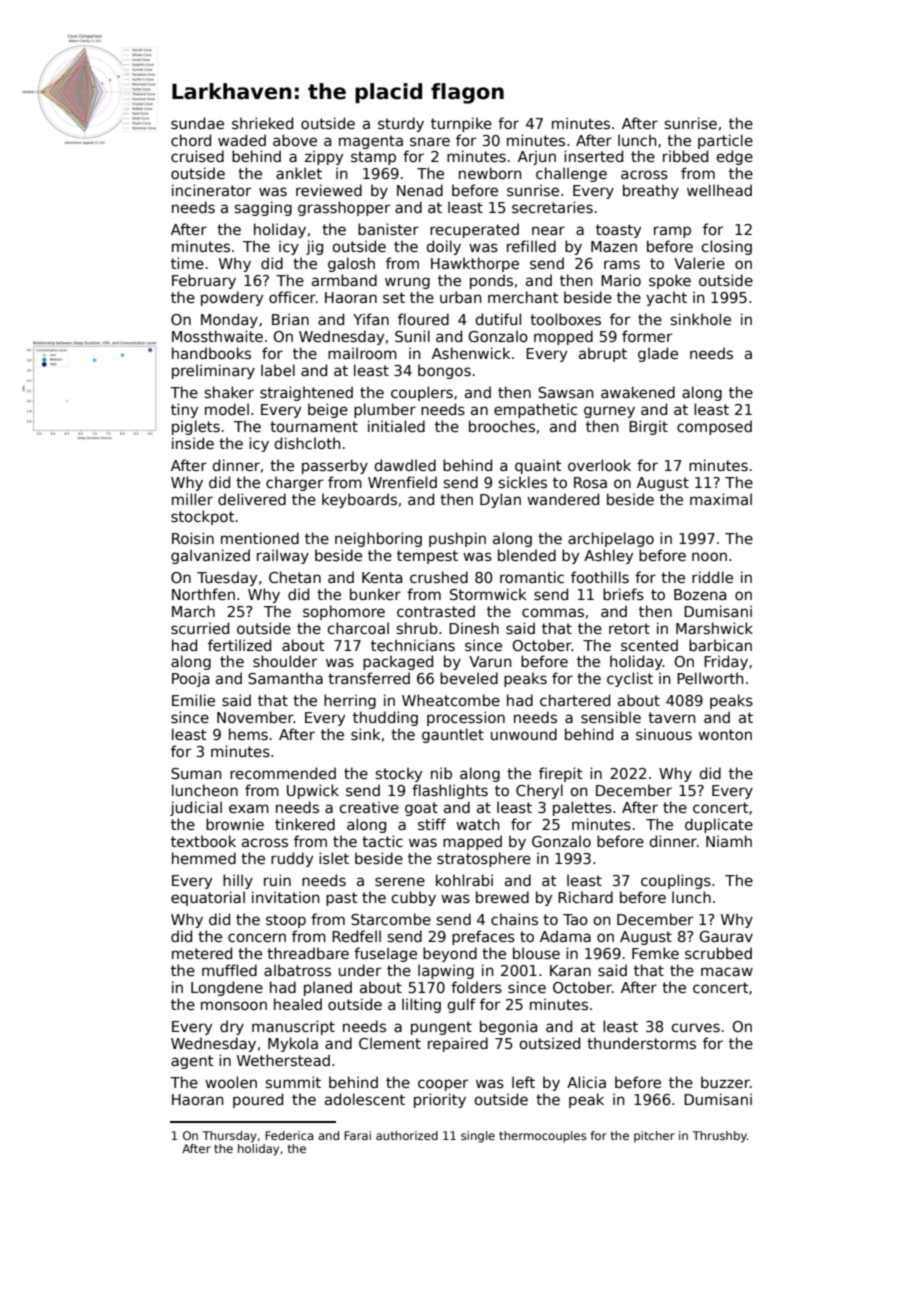 This document has width=924, height=1311. I want to click on adolescent, so click(365, 1099).
